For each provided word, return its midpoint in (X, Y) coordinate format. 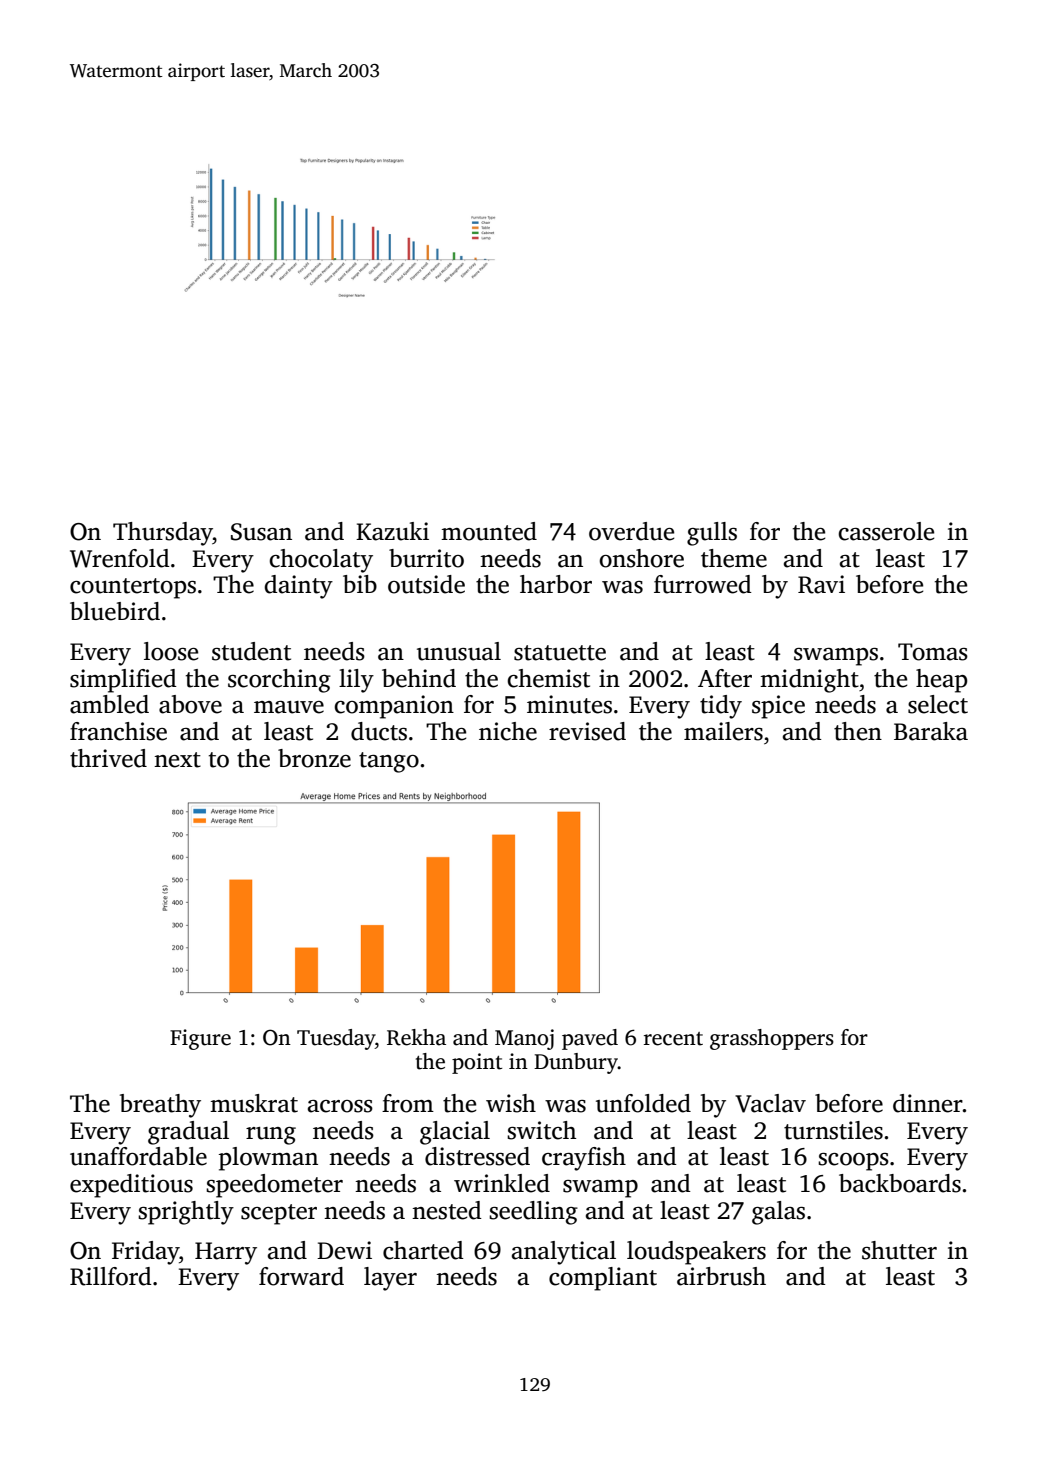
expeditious (131, 1186)
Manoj (524, 1039)
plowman (268, 1159)
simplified (123, 681)
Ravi (821, 584)
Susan (261, 532)
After (725, 678)
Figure (200, 1039)
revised (587, 731)
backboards (900, 1183)
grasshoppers (772, 1039)
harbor (556, 584)
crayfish (584, 1159)
